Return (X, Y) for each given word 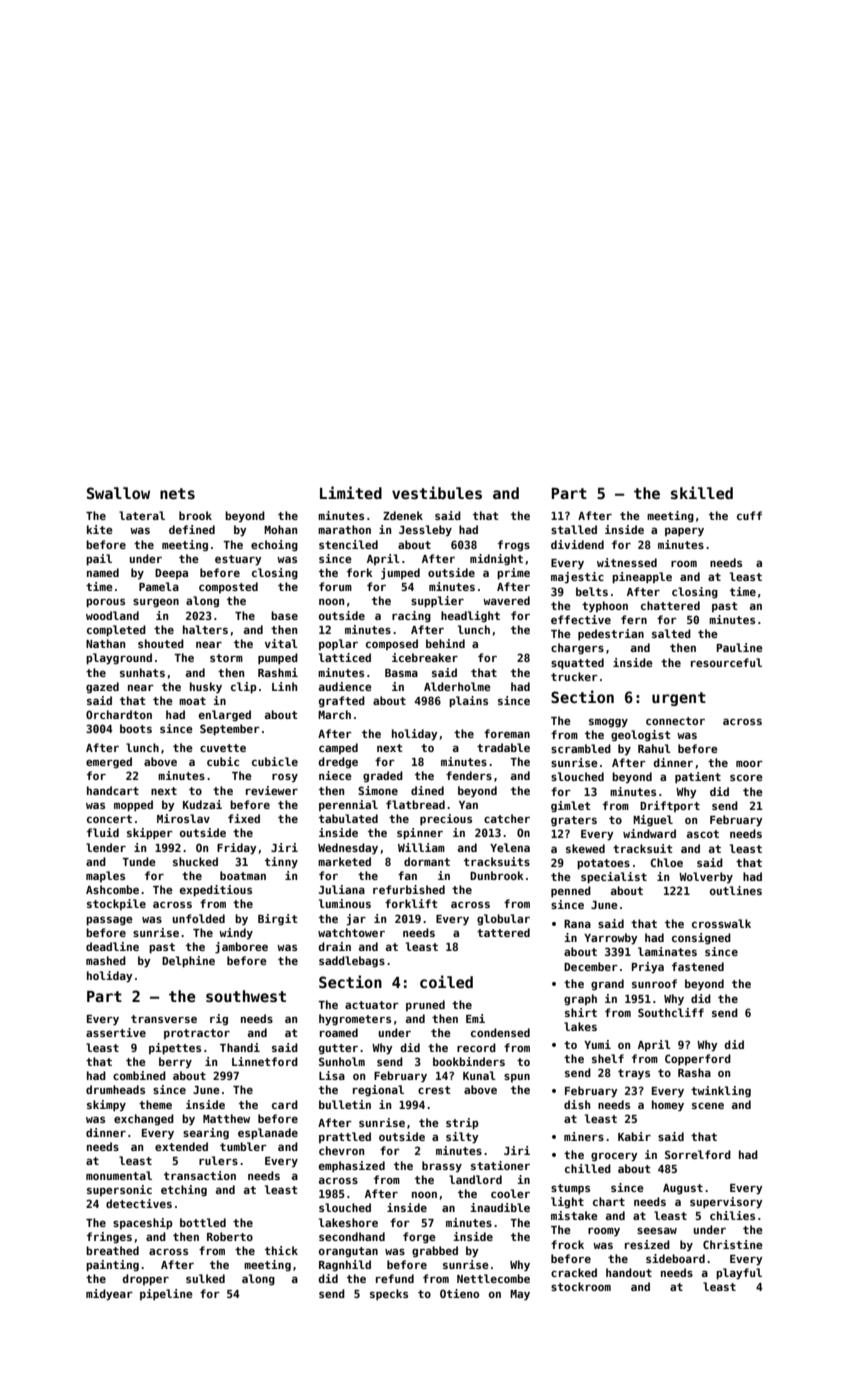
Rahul (654, 748)
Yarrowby (611, 939)
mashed (106, 960)
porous (105, 603)
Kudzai (202, 804)
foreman (507, 733)
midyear (109, 1295)
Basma (401, 673)
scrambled (581, 748)
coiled (446, 981)
